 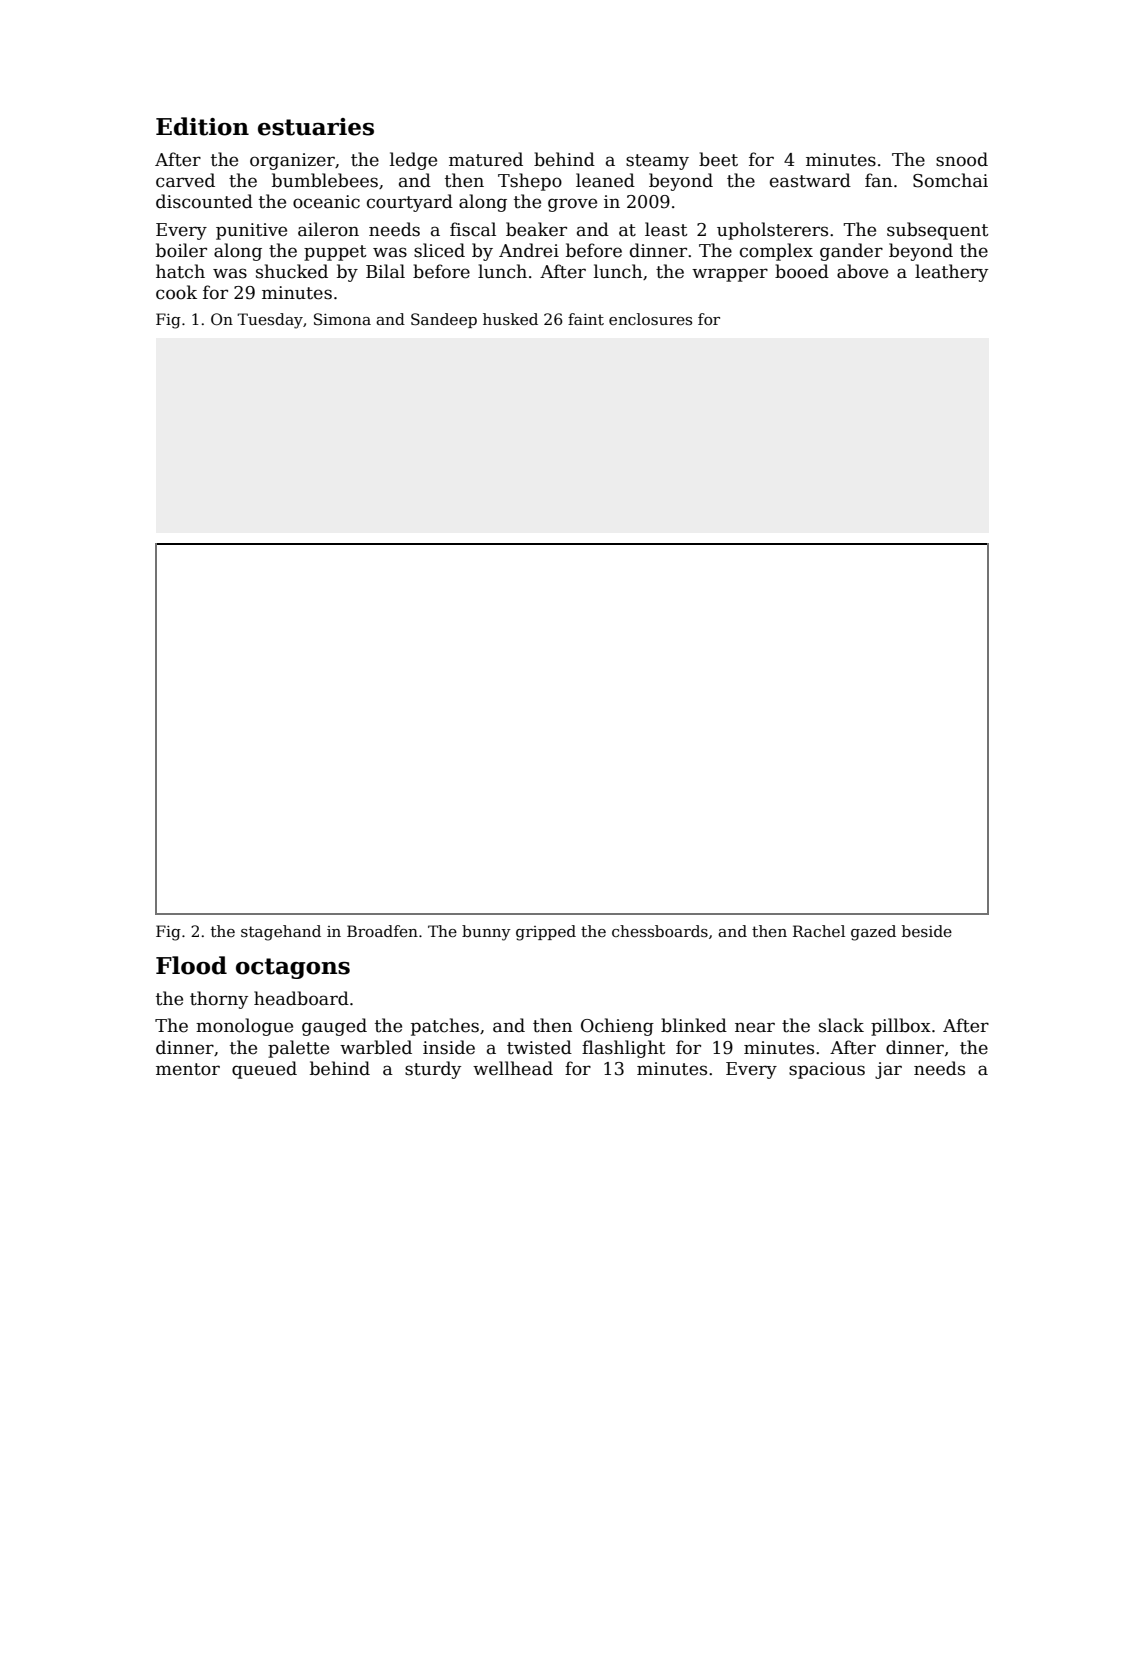 What do you see at coordinates (316, 127) in the screenshot?
I see `estuaries` at bounding box center [316, 127].
